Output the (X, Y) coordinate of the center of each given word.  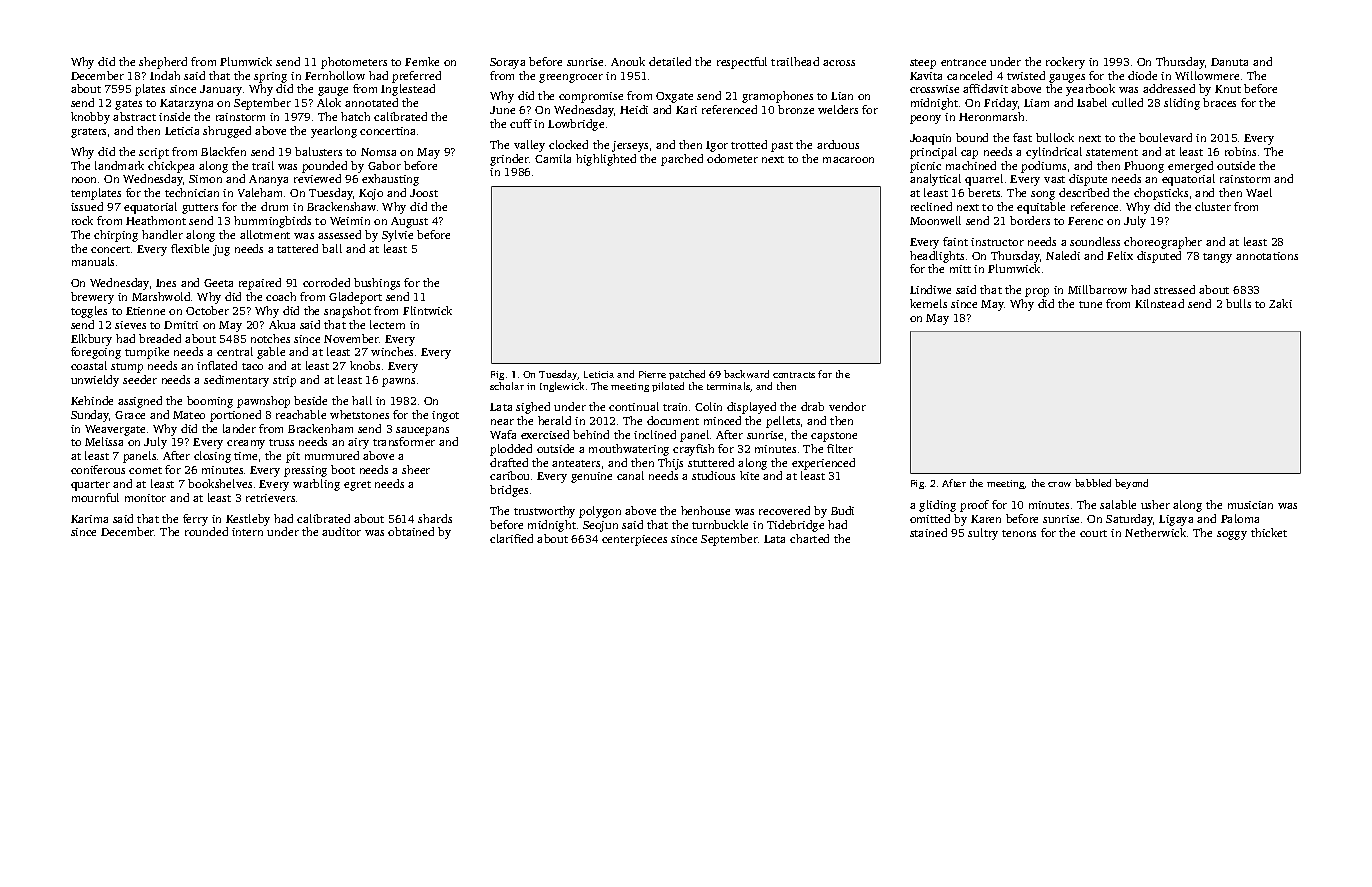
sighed (533, 408)
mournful (95, 497)
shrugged (227, 132)
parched (682, 160)
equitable (1041, 208)
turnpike (147, 353)
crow (1059, 484)
